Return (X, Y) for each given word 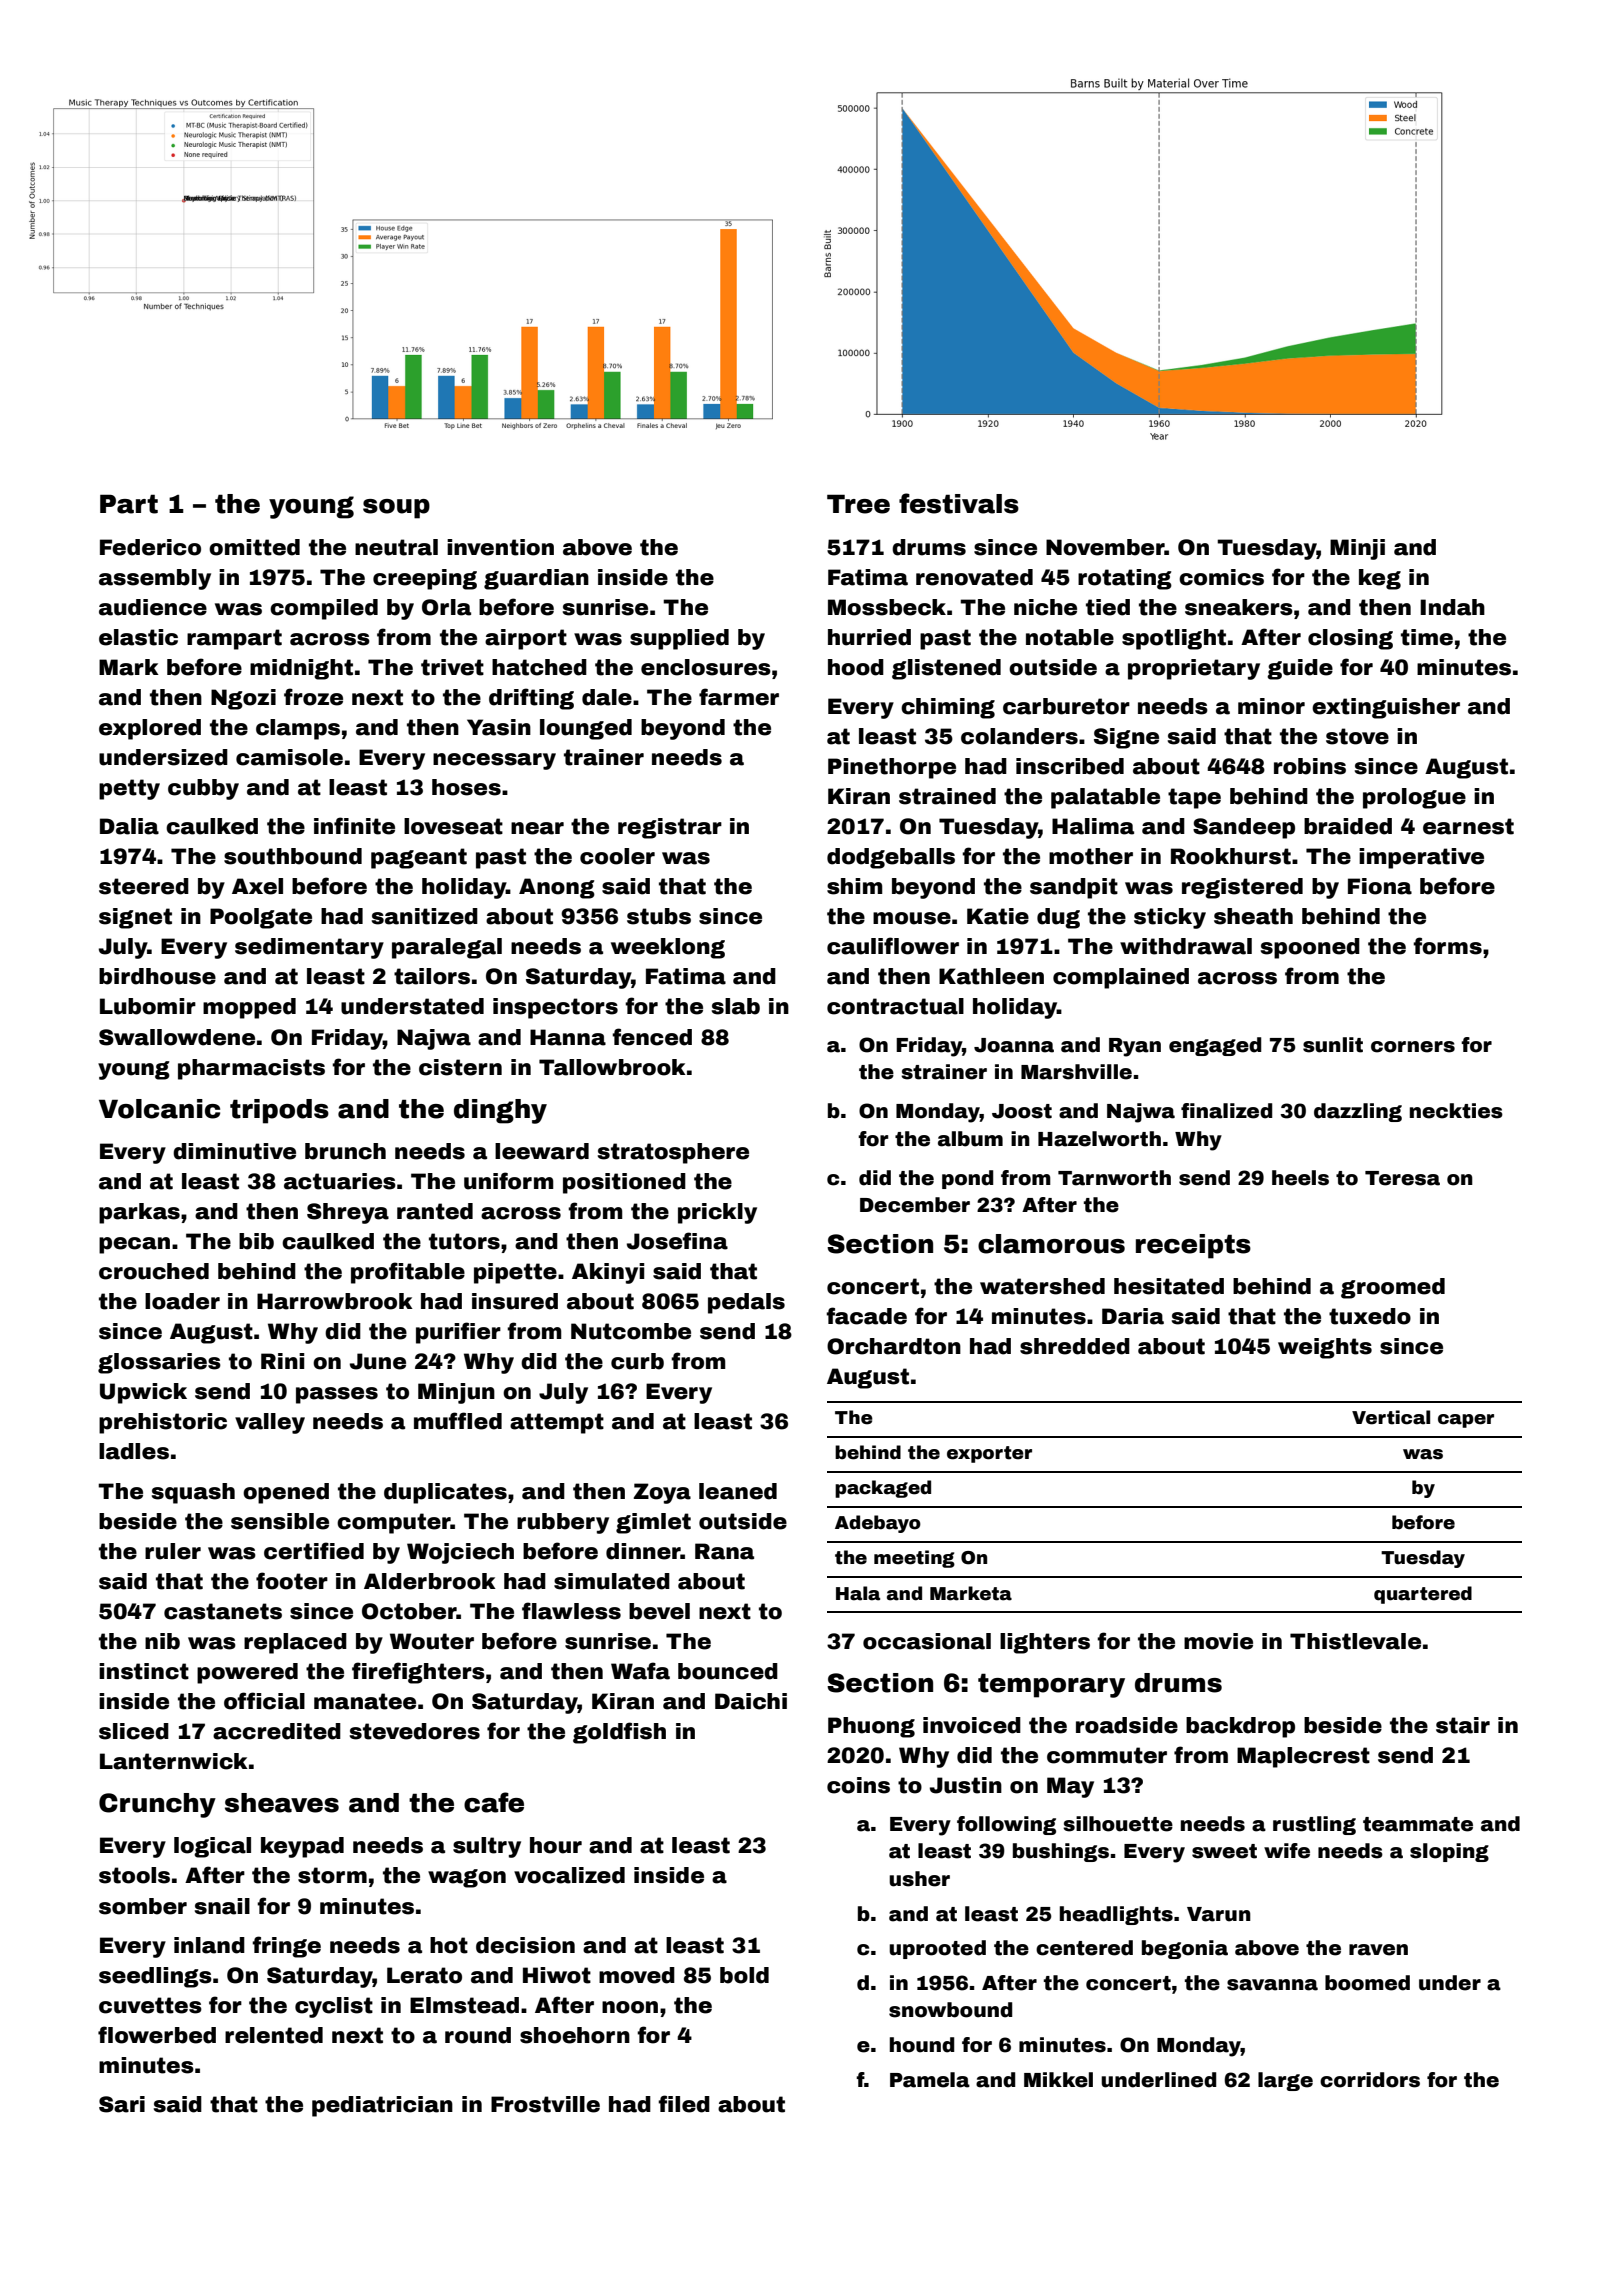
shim (855, 886)
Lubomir (148, 1006)
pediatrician (382, 2106)
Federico (150, 547)
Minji (1357, 549)
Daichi (751, 1701)
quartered (1423, 1595)
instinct (144, 1671)
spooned (1310, 948)
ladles (134, 1451)
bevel (659, 1611)
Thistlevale (1355, 1641)
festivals (959, 503)
